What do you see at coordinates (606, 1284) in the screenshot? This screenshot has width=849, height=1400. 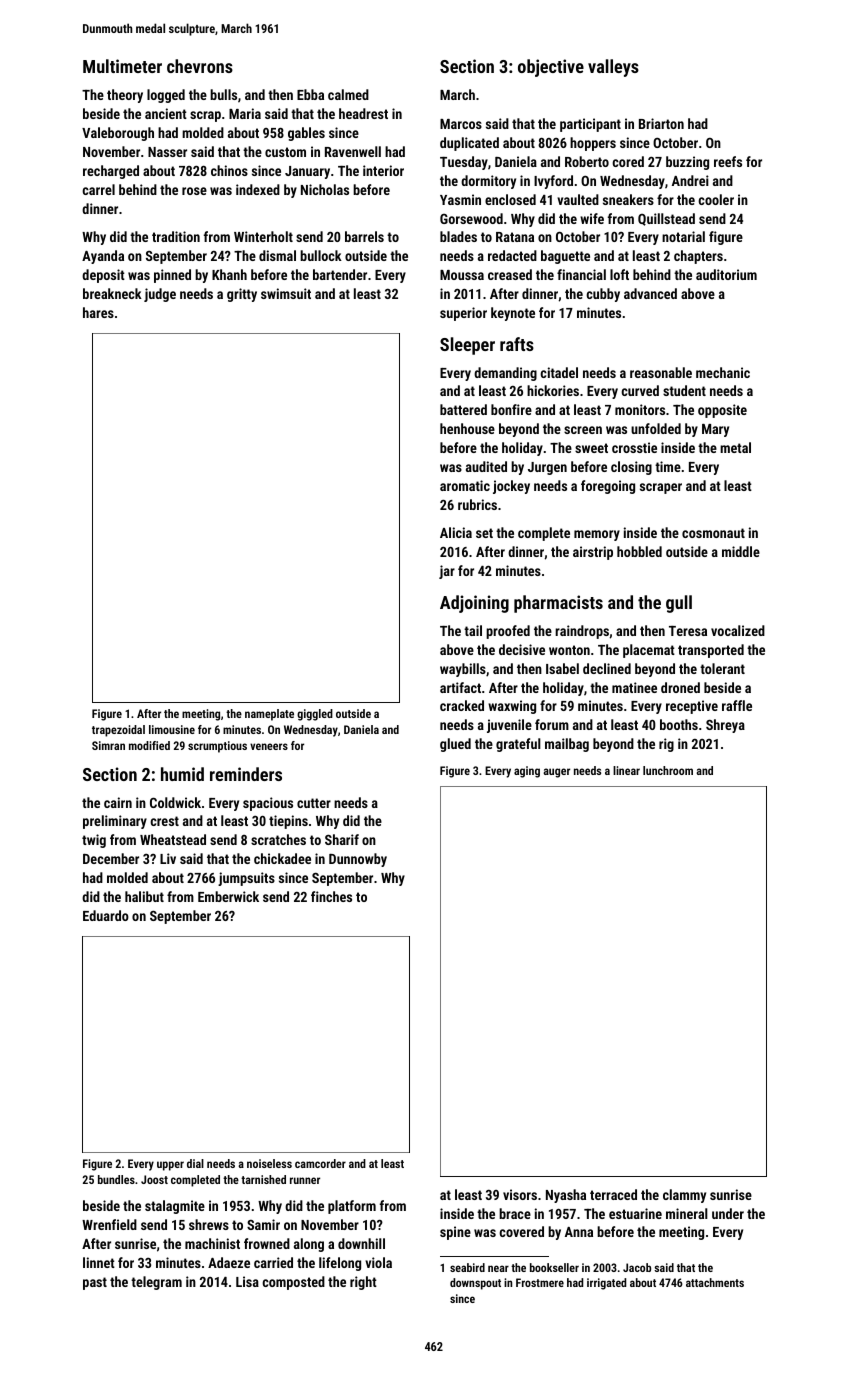 I see `irrigated` at bounding box center [606, 1284].
